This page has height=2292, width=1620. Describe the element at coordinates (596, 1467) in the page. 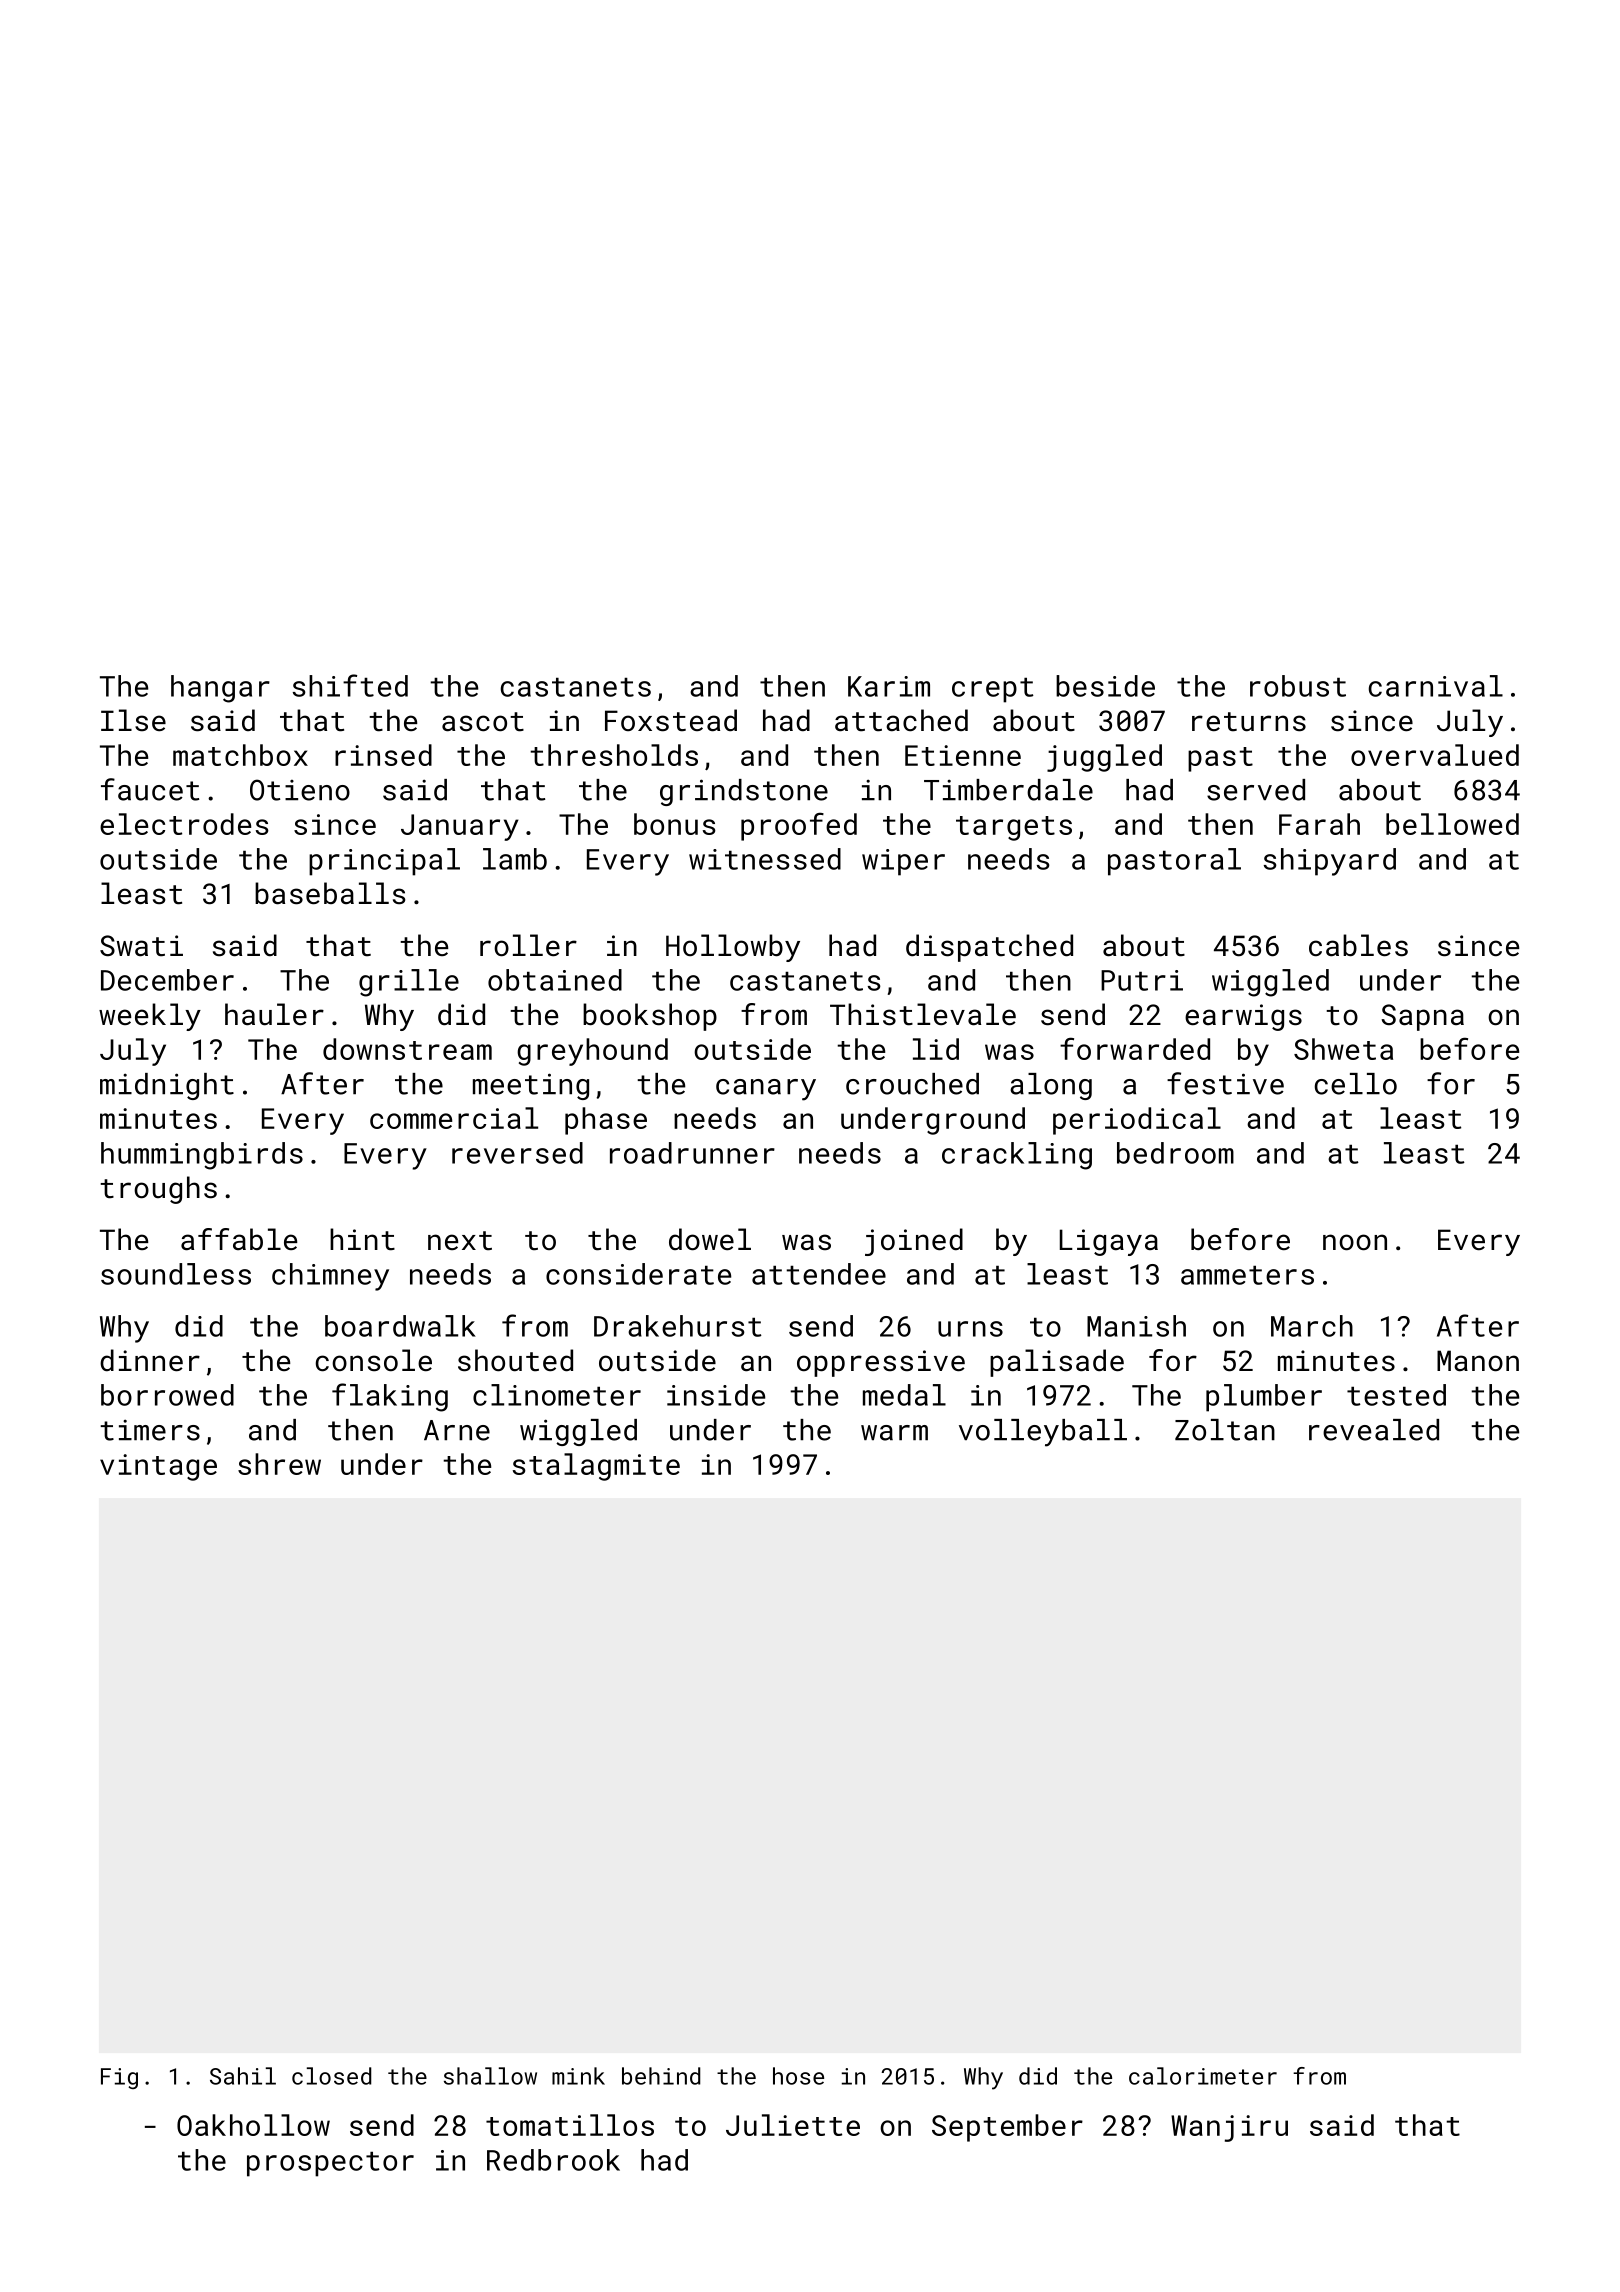

I see `stalagmite` at that location.
